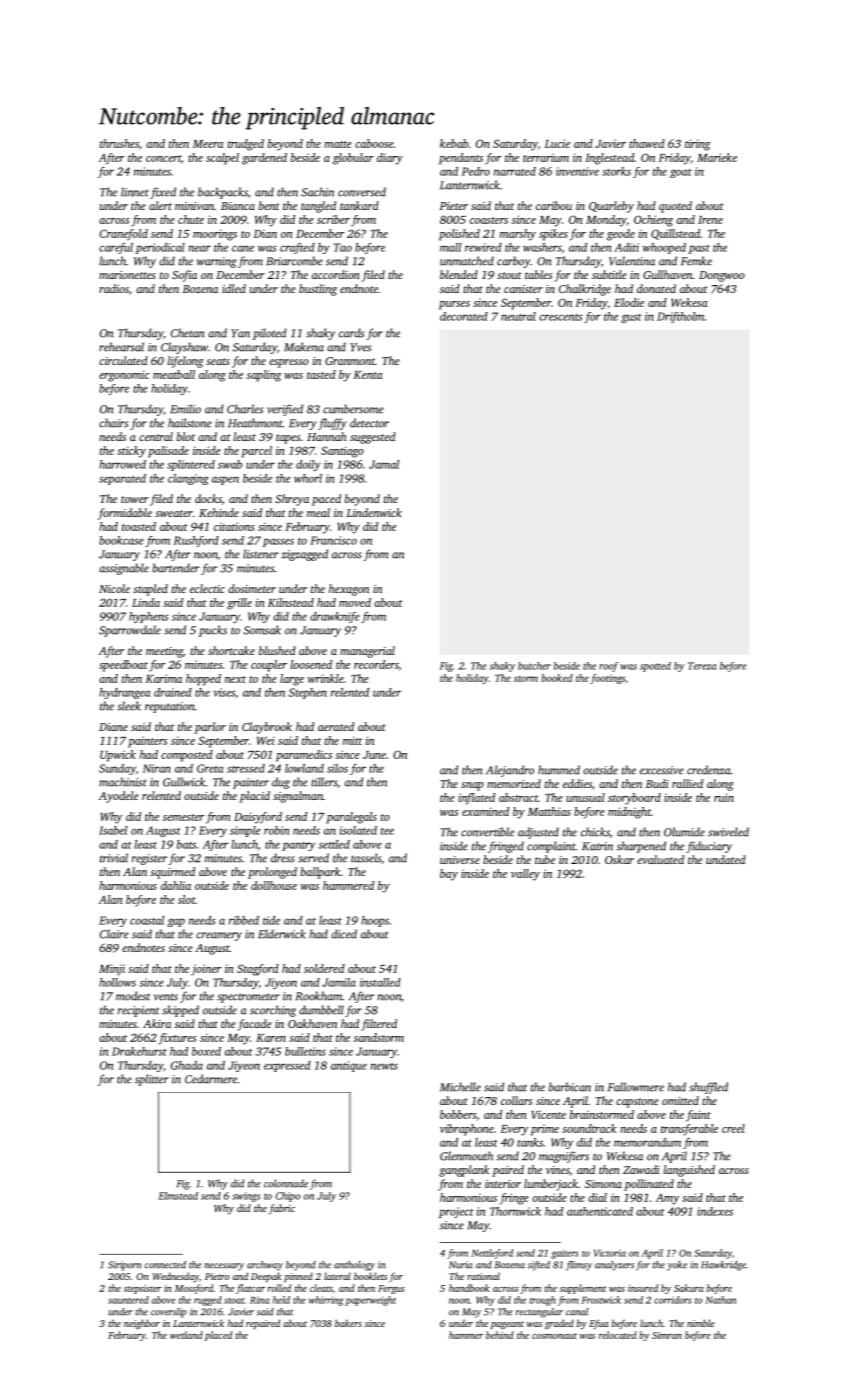 The width and height of the document is (849, 1400). What do you see at coordinates (684, 832) in the document?
I see `Olumide` at bounding box center [684, 832].
